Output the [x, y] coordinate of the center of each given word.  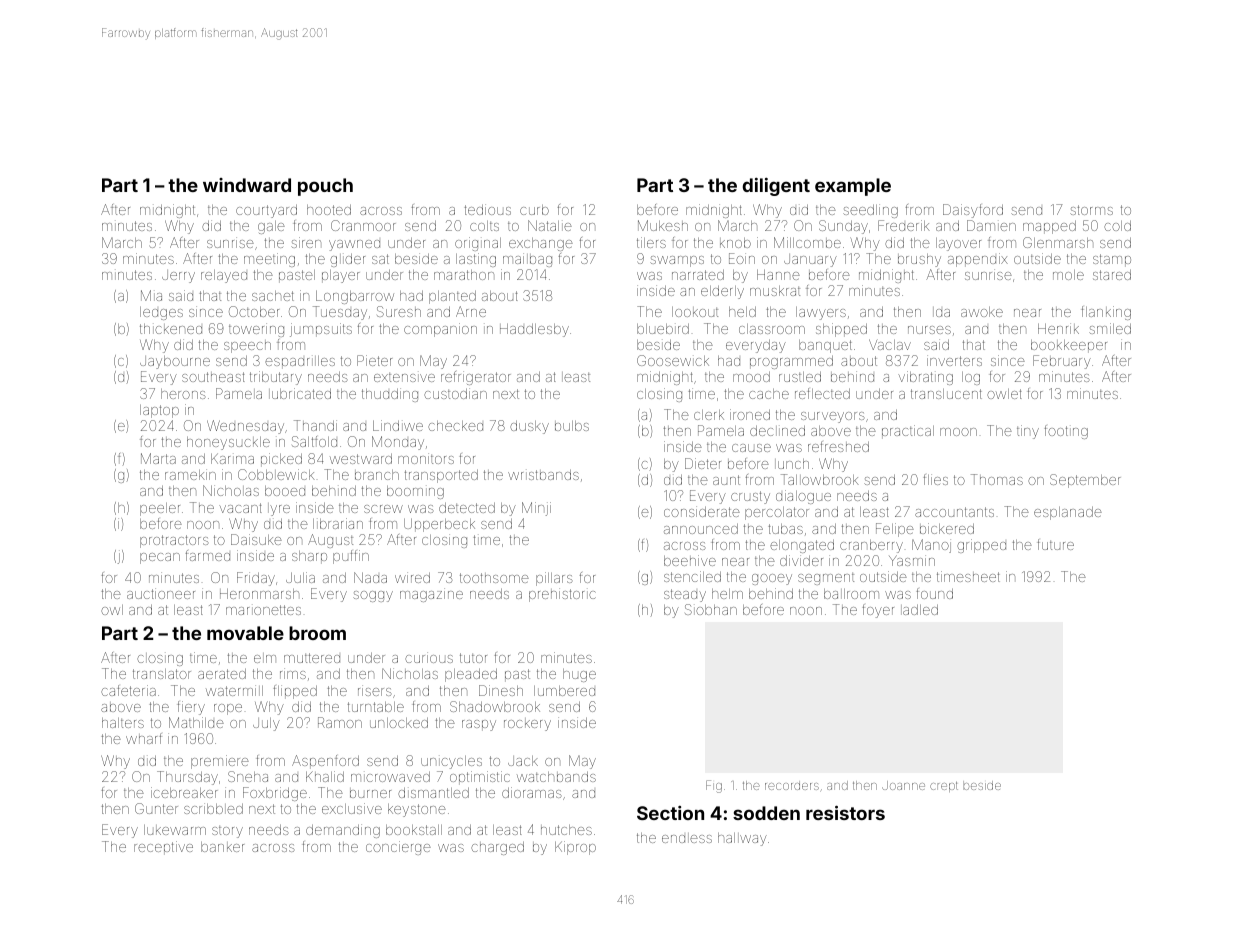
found [934, 593]
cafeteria [128, 690]
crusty [750, 497]
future [1055, 544]
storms [1091, 210]
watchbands [556, 777]
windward [247, 185]
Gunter [156, 808]
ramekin [190, 474]
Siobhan [711, 609]
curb [534, 210]
